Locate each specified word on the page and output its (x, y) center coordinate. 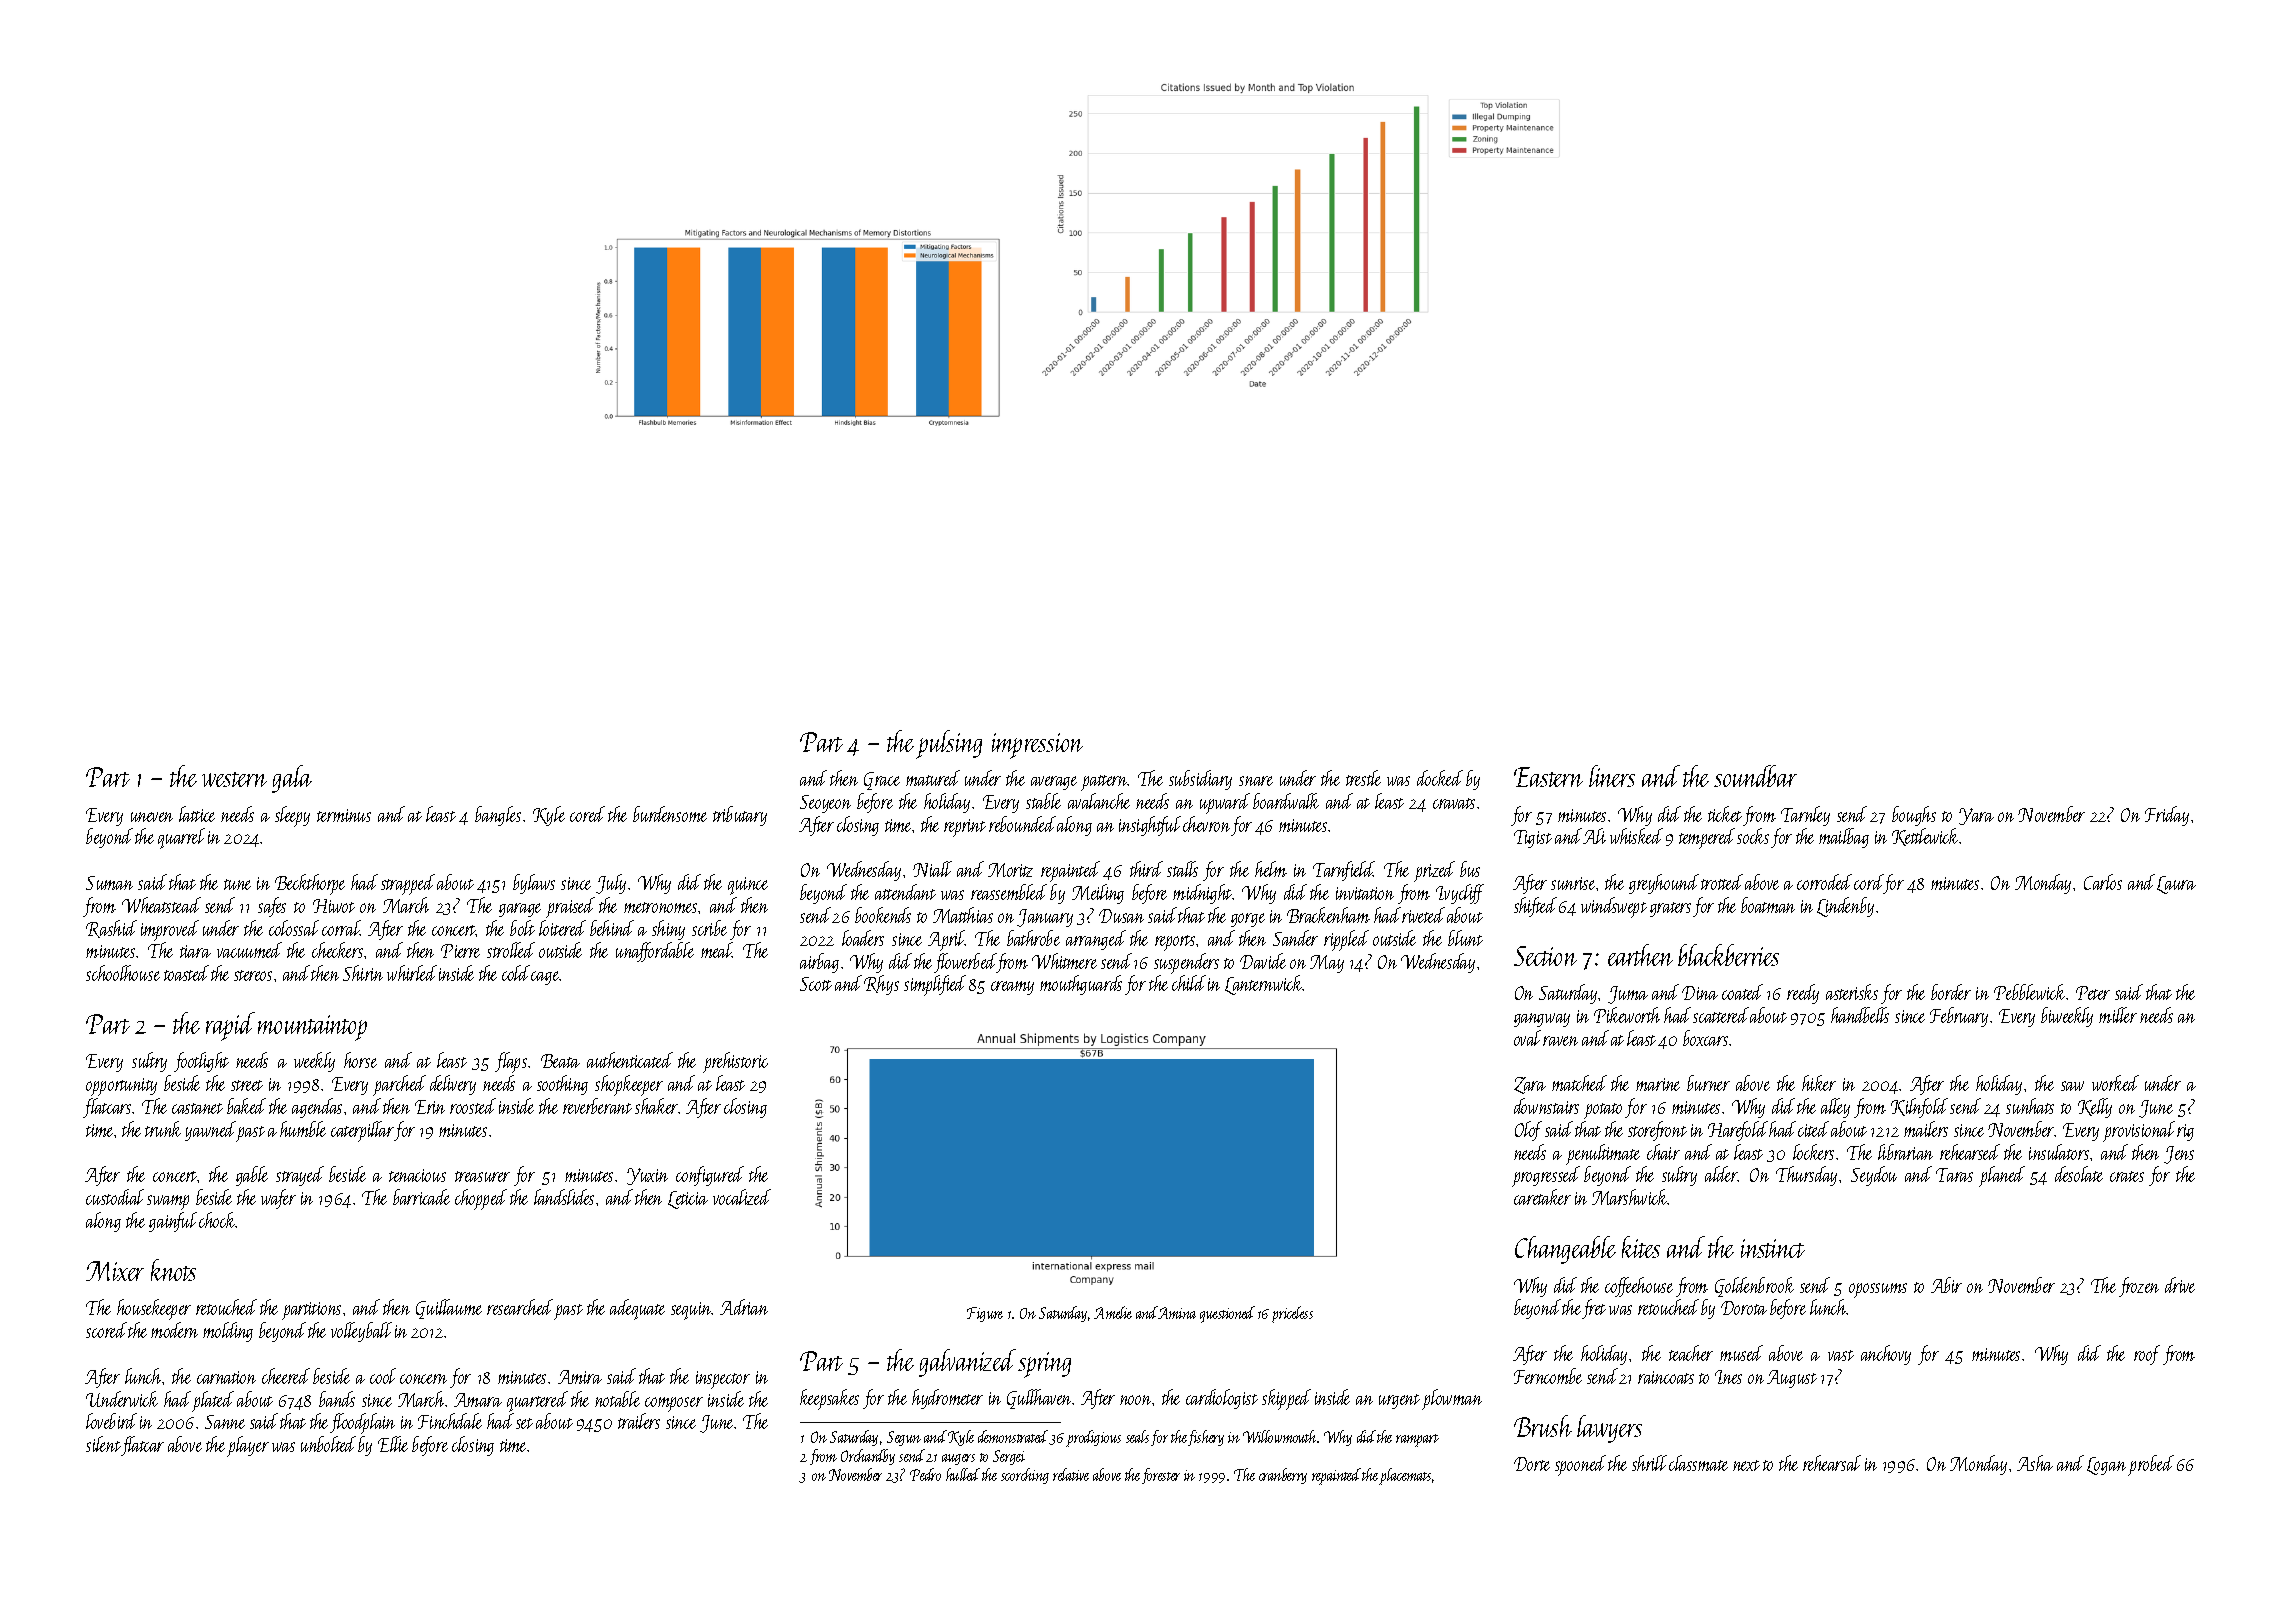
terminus (344, 815)
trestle (1363, 778)
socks (1753, 836)
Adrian (744, 1307)
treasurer (482, 1176)
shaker (656, 1106)
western (234, 779)
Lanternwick (1264, 985)
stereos (253, 975)
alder (1721, 1174)
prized (1434, 871)
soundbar (1755, 776)
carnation (226, 1377)
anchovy (1886, 1355)
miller (2118, 1015)
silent (103, 1444)
